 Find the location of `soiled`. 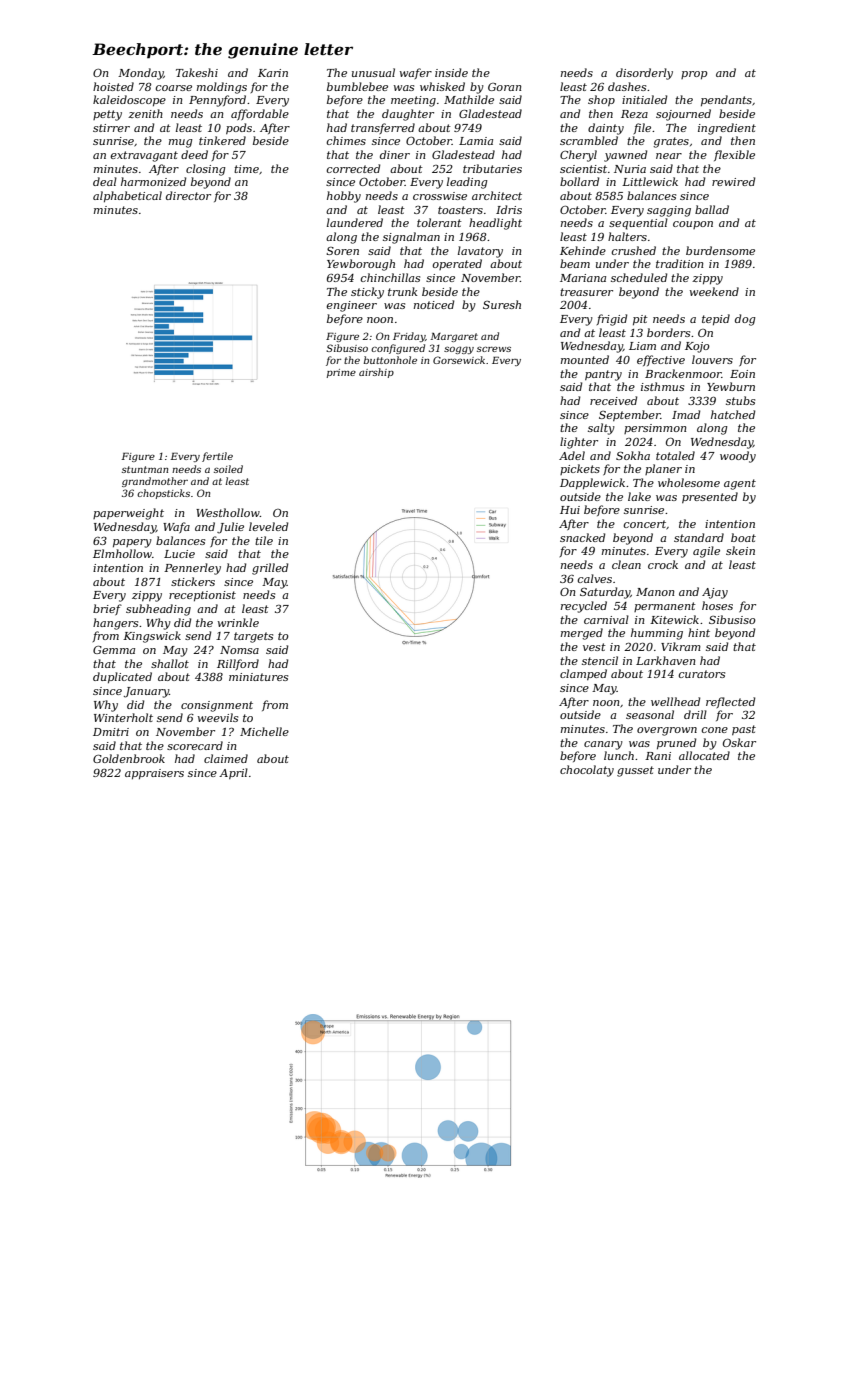

soiled is located at coordinates (228, 469).
